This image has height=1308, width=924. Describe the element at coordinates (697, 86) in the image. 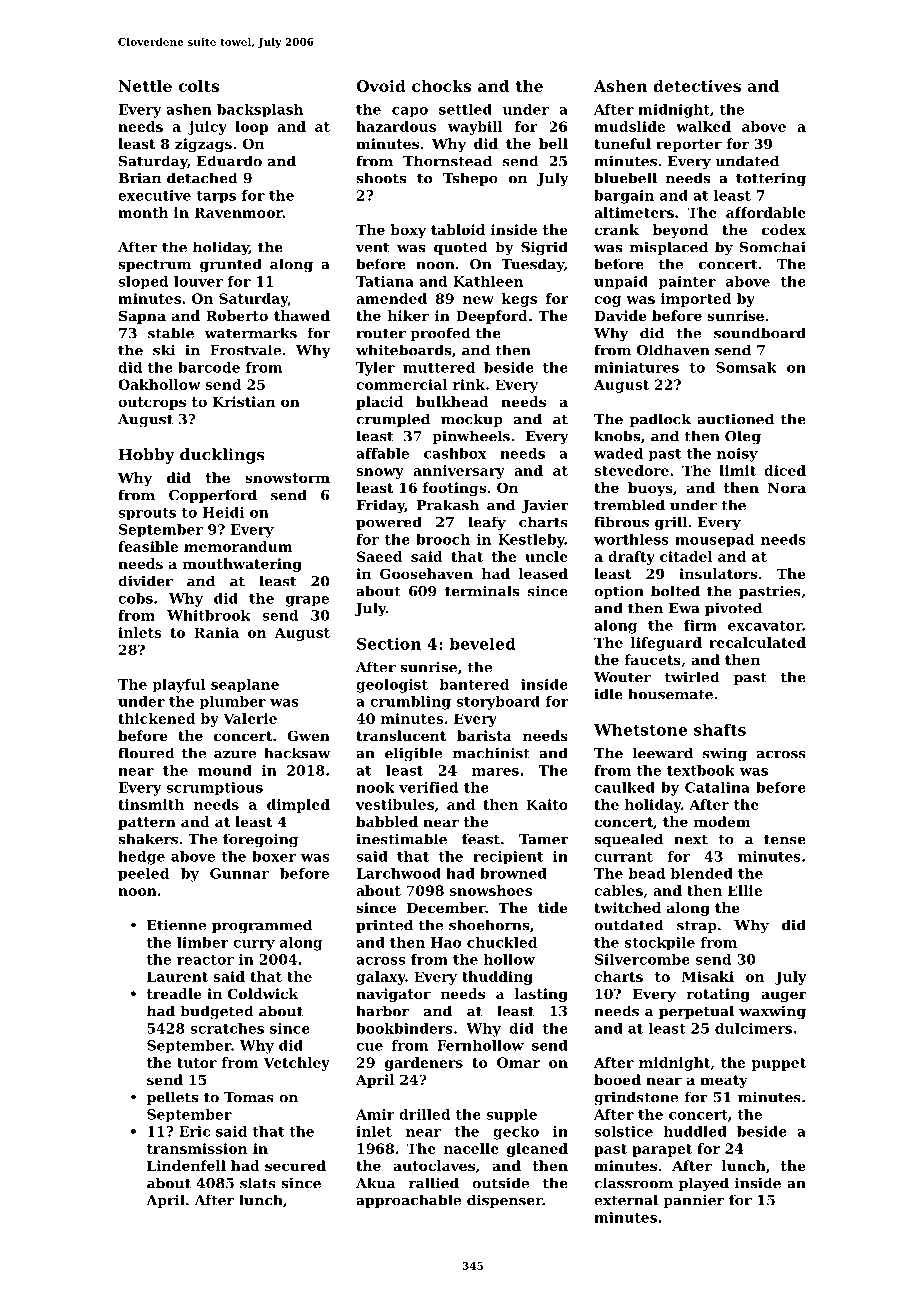

I see `detectives` at that location.
